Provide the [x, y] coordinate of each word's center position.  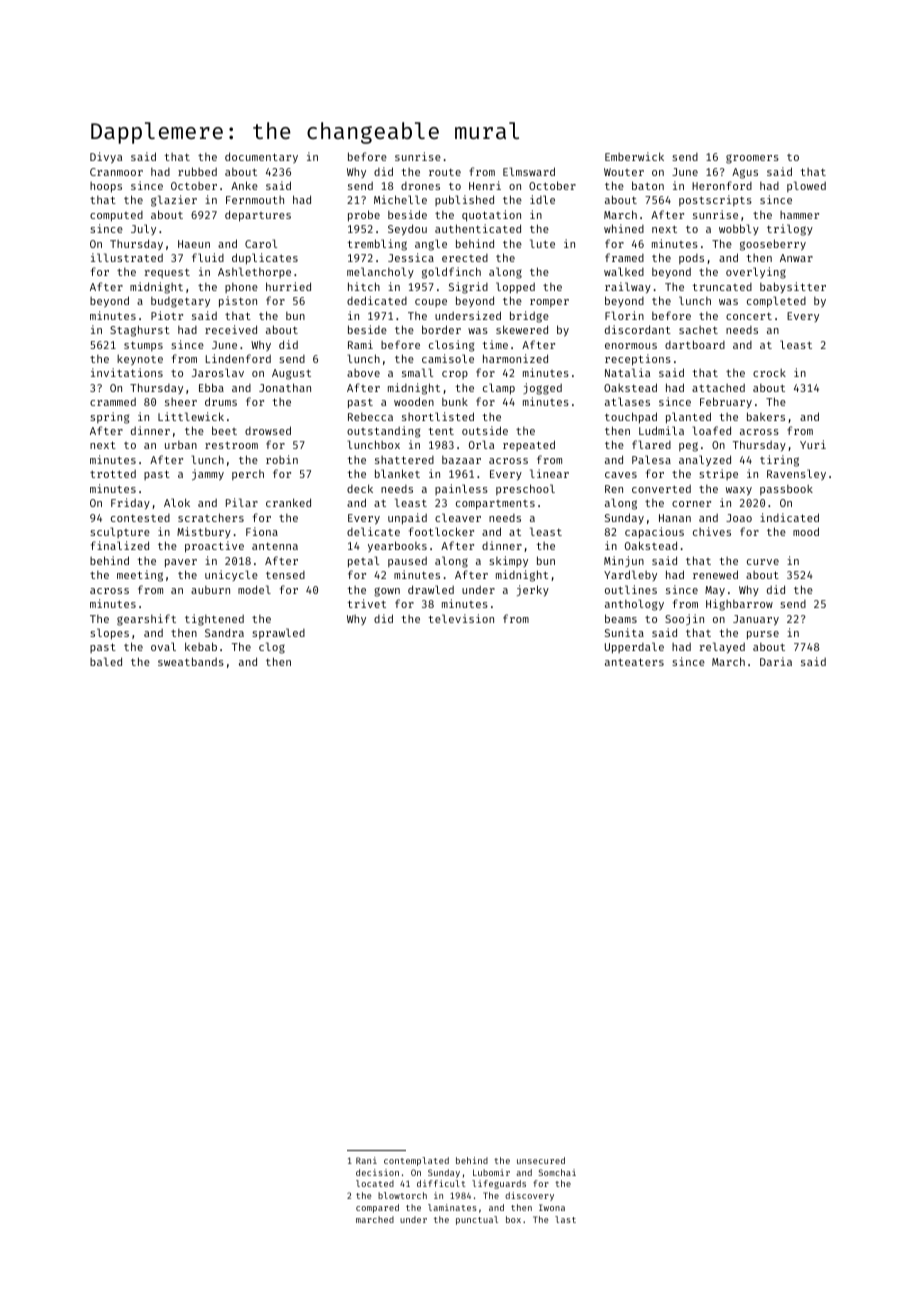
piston [238, 302]
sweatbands [191, 661]
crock [769, 372]
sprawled [278, 633]
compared [377, 1208]
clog [272, 648]
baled [106, 661]
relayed [722, 647]
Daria [776, 661]
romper [549, 303]
